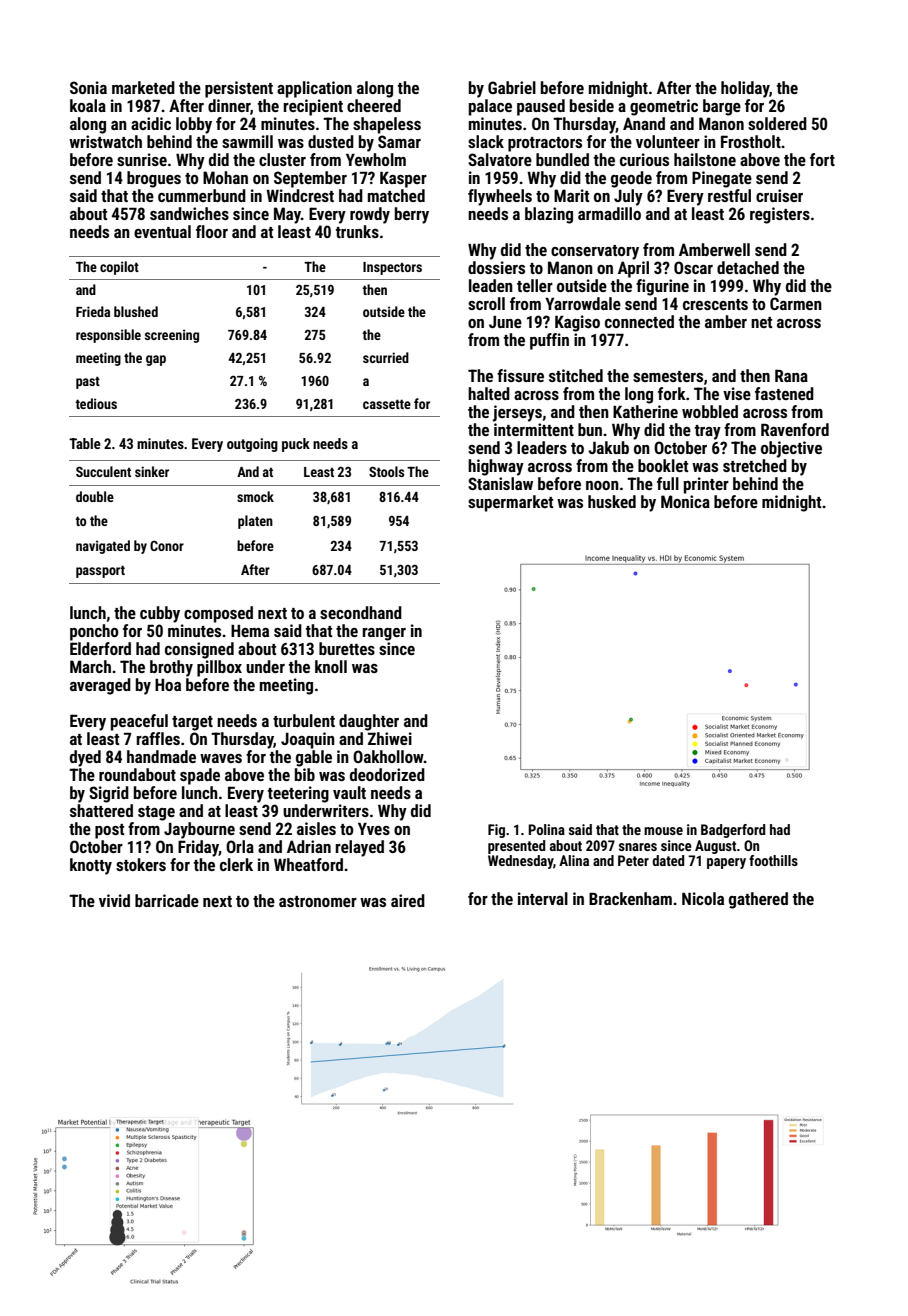 Image resolution: width=908 pixels, height=1316 pixels. What do you see at coordinates (733, 831) in the document?
I see `Badgerford` at bounding box center [733, 831].
